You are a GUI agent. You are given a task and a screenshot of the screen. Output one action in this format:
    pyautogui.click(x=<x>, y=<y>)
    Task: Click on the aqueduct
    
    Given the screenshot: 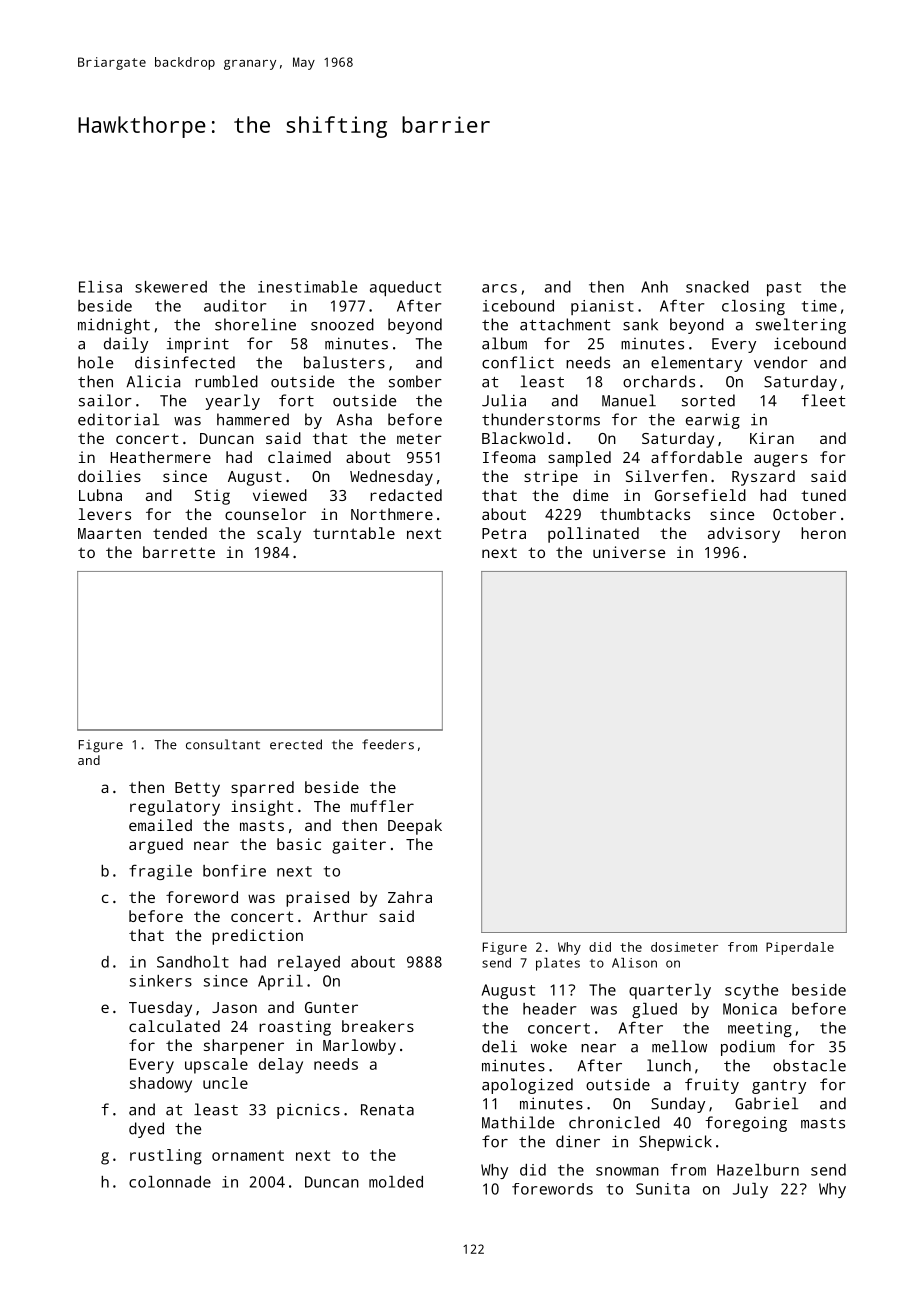 What is the action you would take?
    pyautogui.click(x=405, y=288)
